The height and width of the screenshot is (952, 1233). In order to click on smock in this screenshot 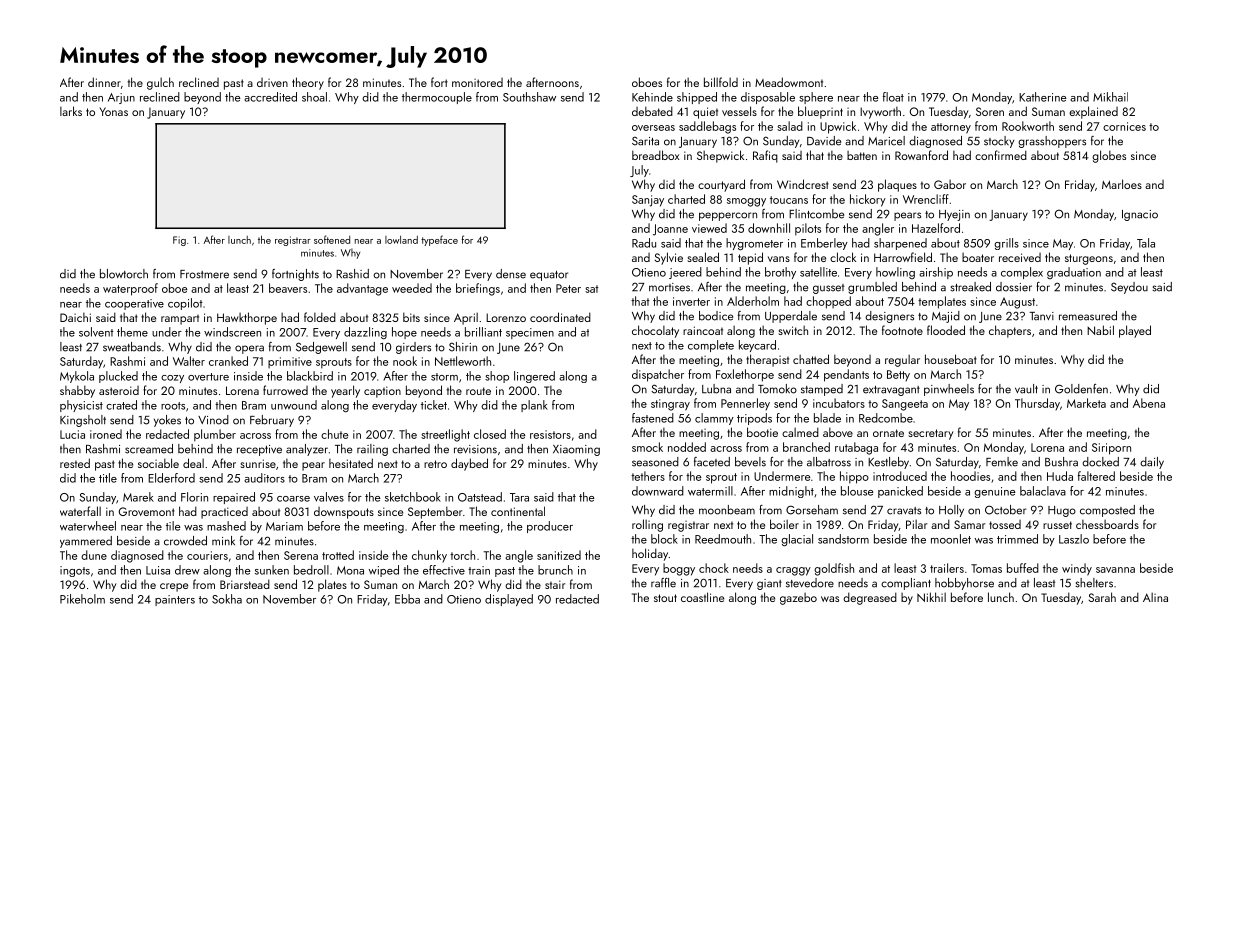, I will do `click(647, 447)`.
